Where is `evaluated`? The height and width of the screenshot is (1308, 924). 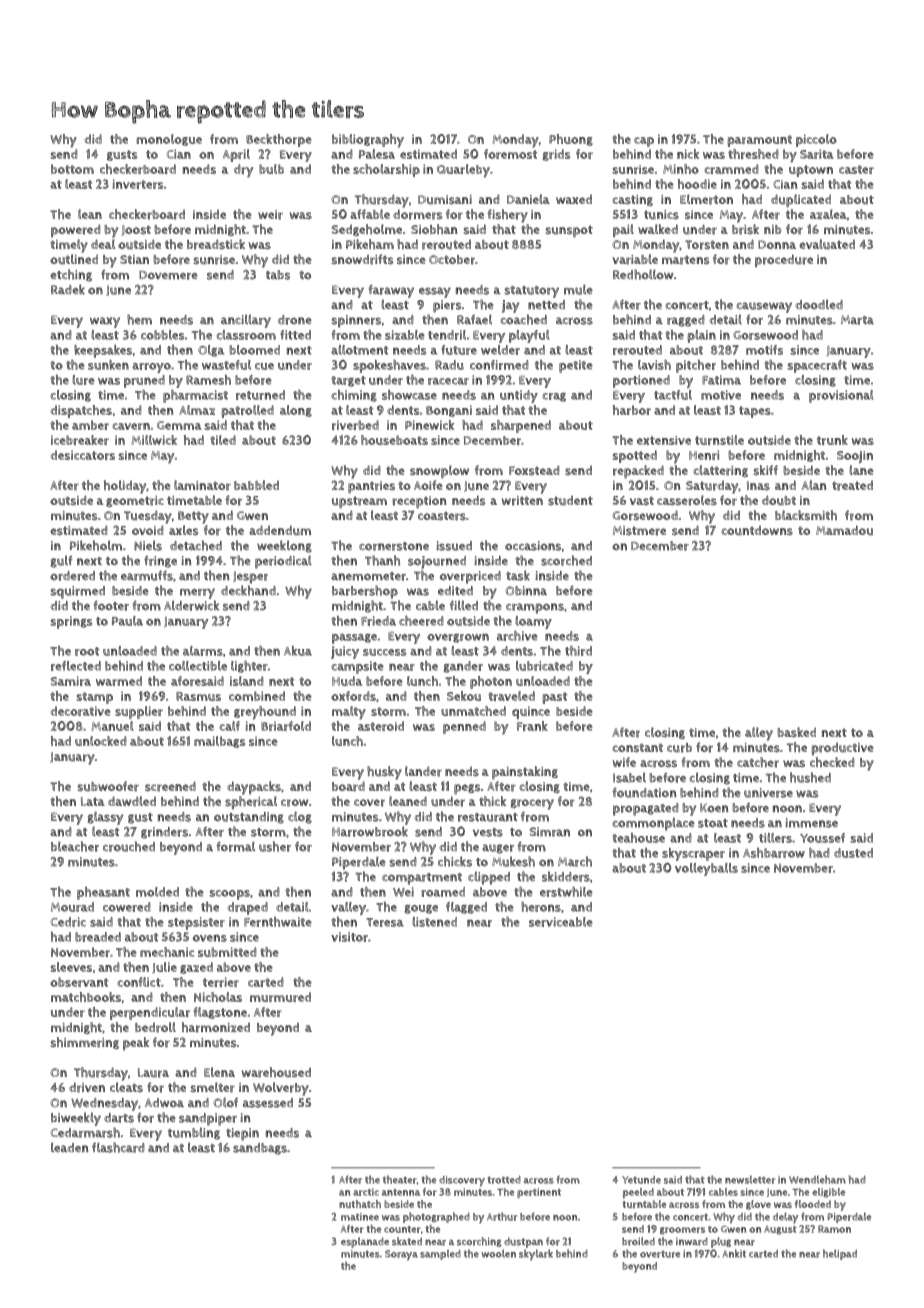 evaluated is located at coordinates (827, 244).
